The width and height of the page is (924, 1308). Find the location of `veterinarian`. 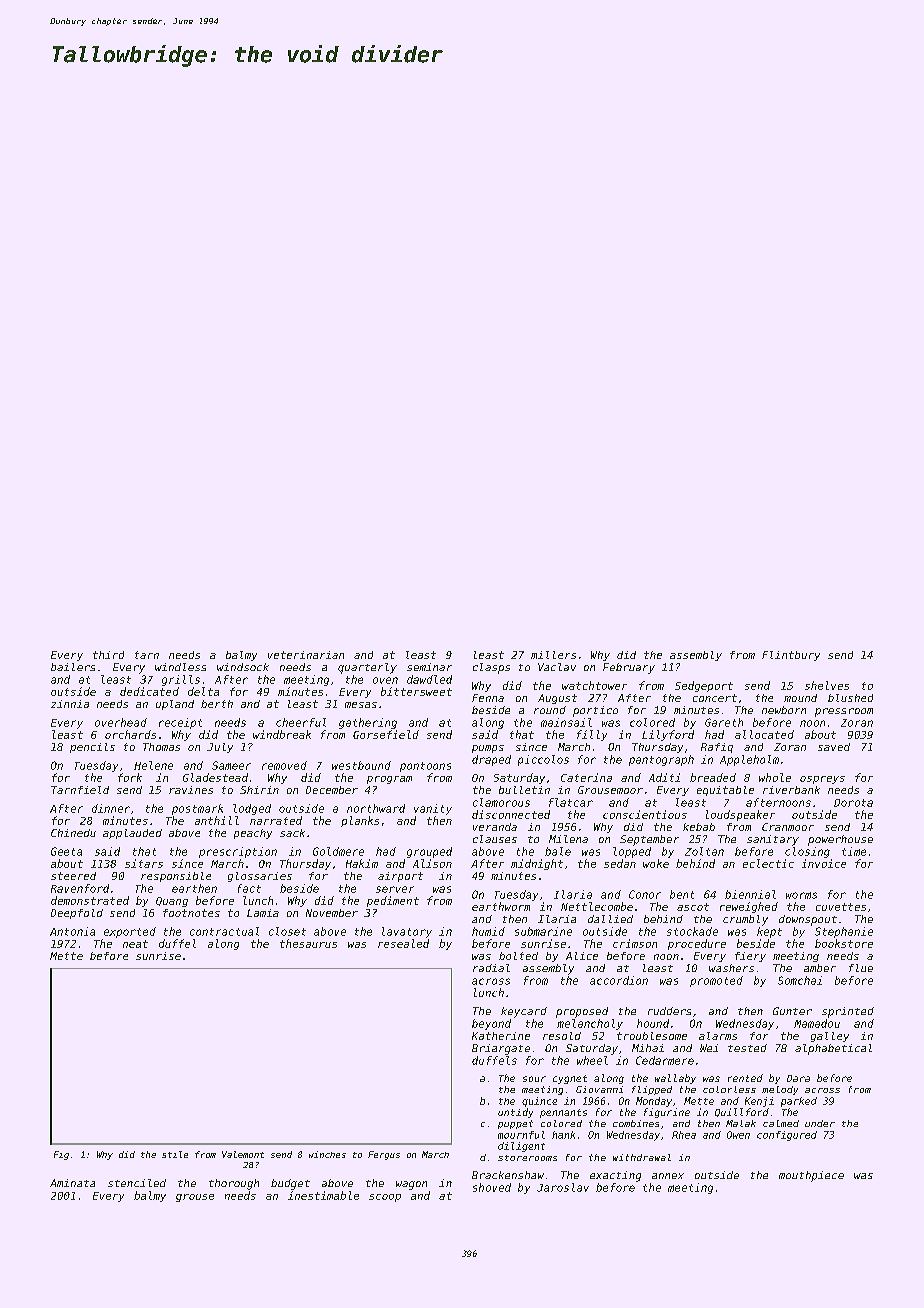

veterinarian is located at coordinates (306, 655).
